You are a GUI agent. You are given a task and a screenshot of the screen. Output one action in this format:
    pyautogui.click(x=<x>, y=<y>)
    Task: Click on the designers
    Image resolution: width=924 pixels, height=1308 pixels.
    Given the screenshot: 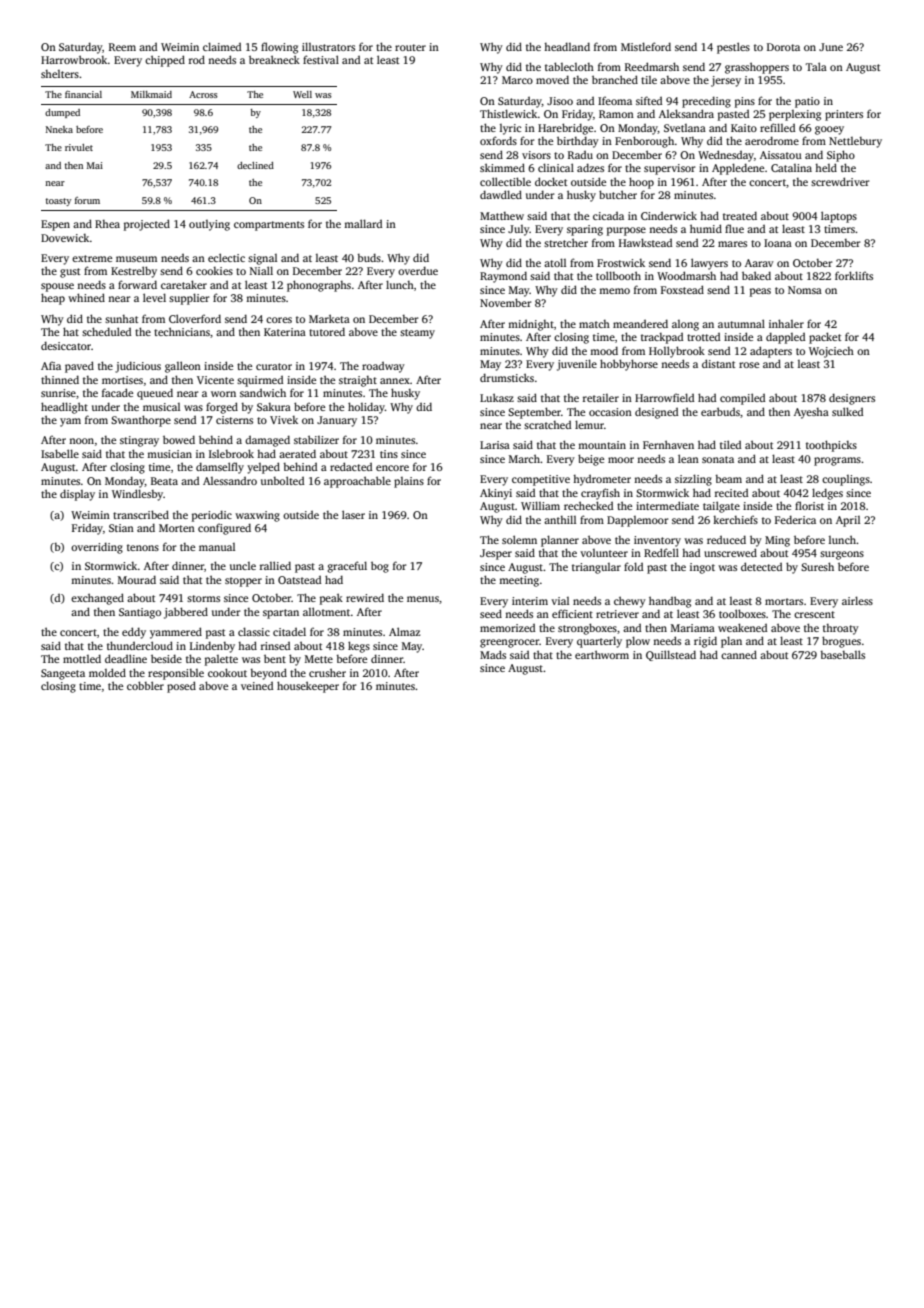 What is the action you would take?
    pyautogui.click(x=852, y=399)
